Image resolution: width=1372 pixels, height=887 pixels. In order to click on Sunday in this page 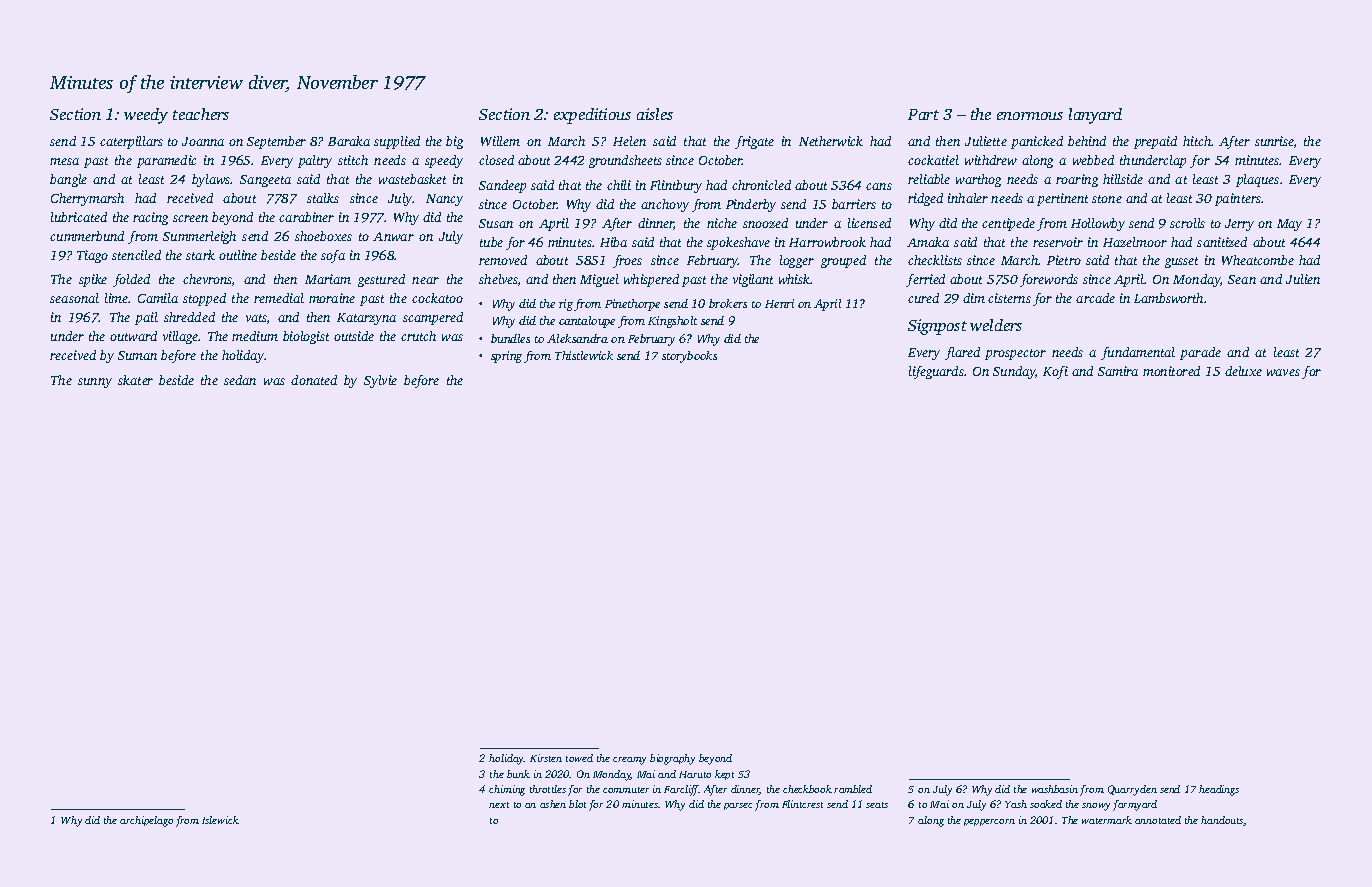, I will do `click(1014, 372)`.
